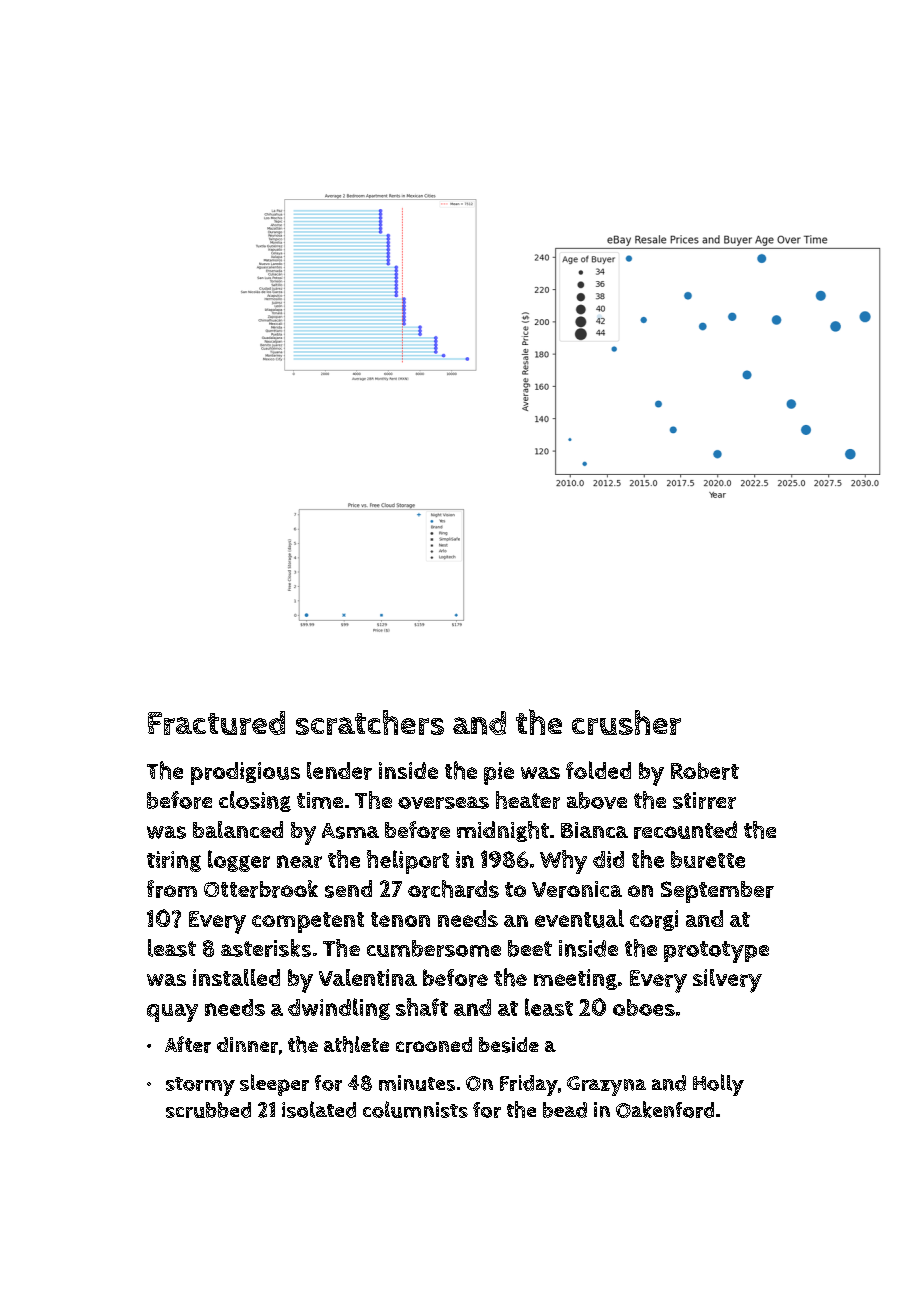 This screenshot has height=1311, width=924. Describe the element at coordinates (528, 800) in the screenshot. I see `heater` at that location.
